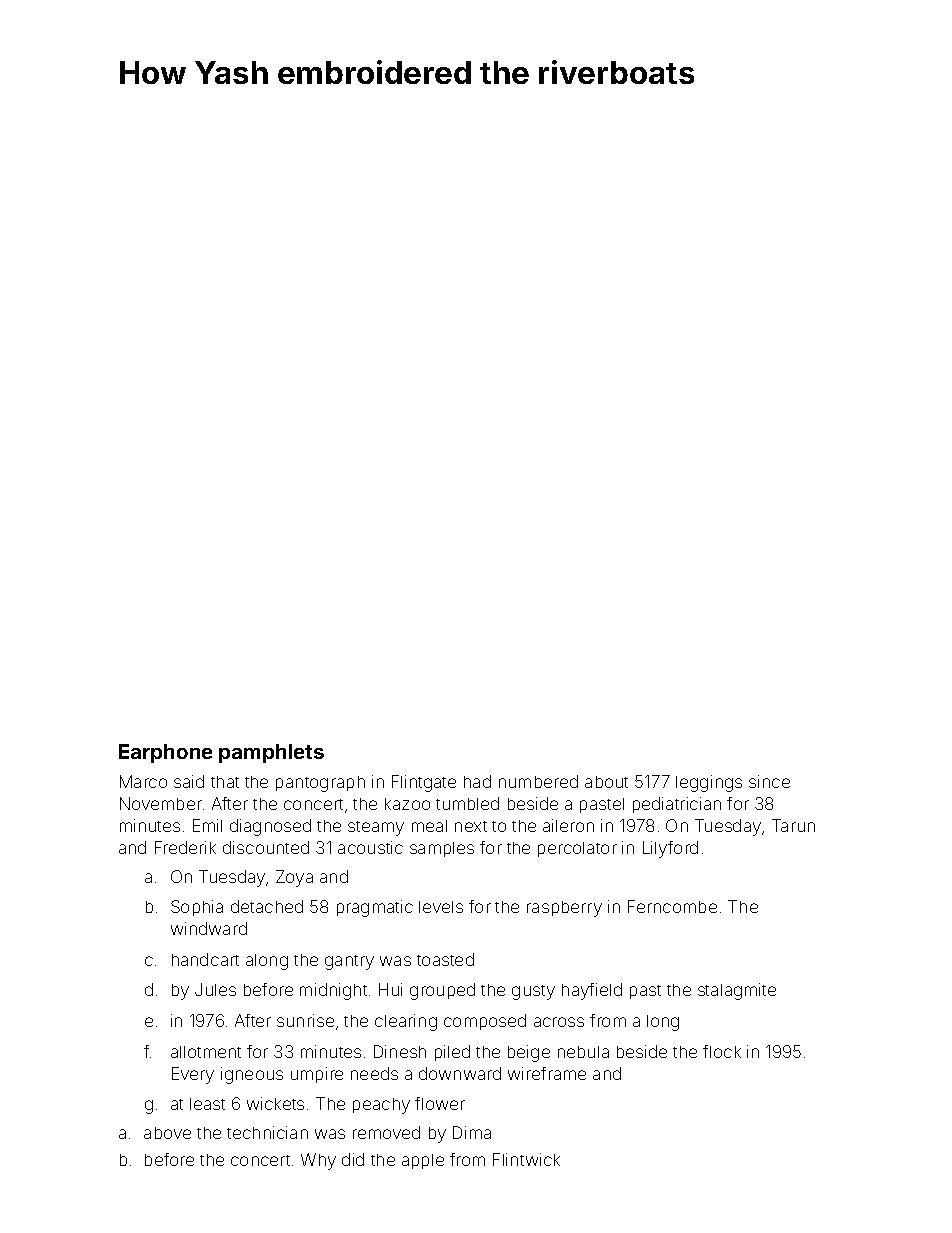  I want to click on pamphlets, so click(271, 753).
